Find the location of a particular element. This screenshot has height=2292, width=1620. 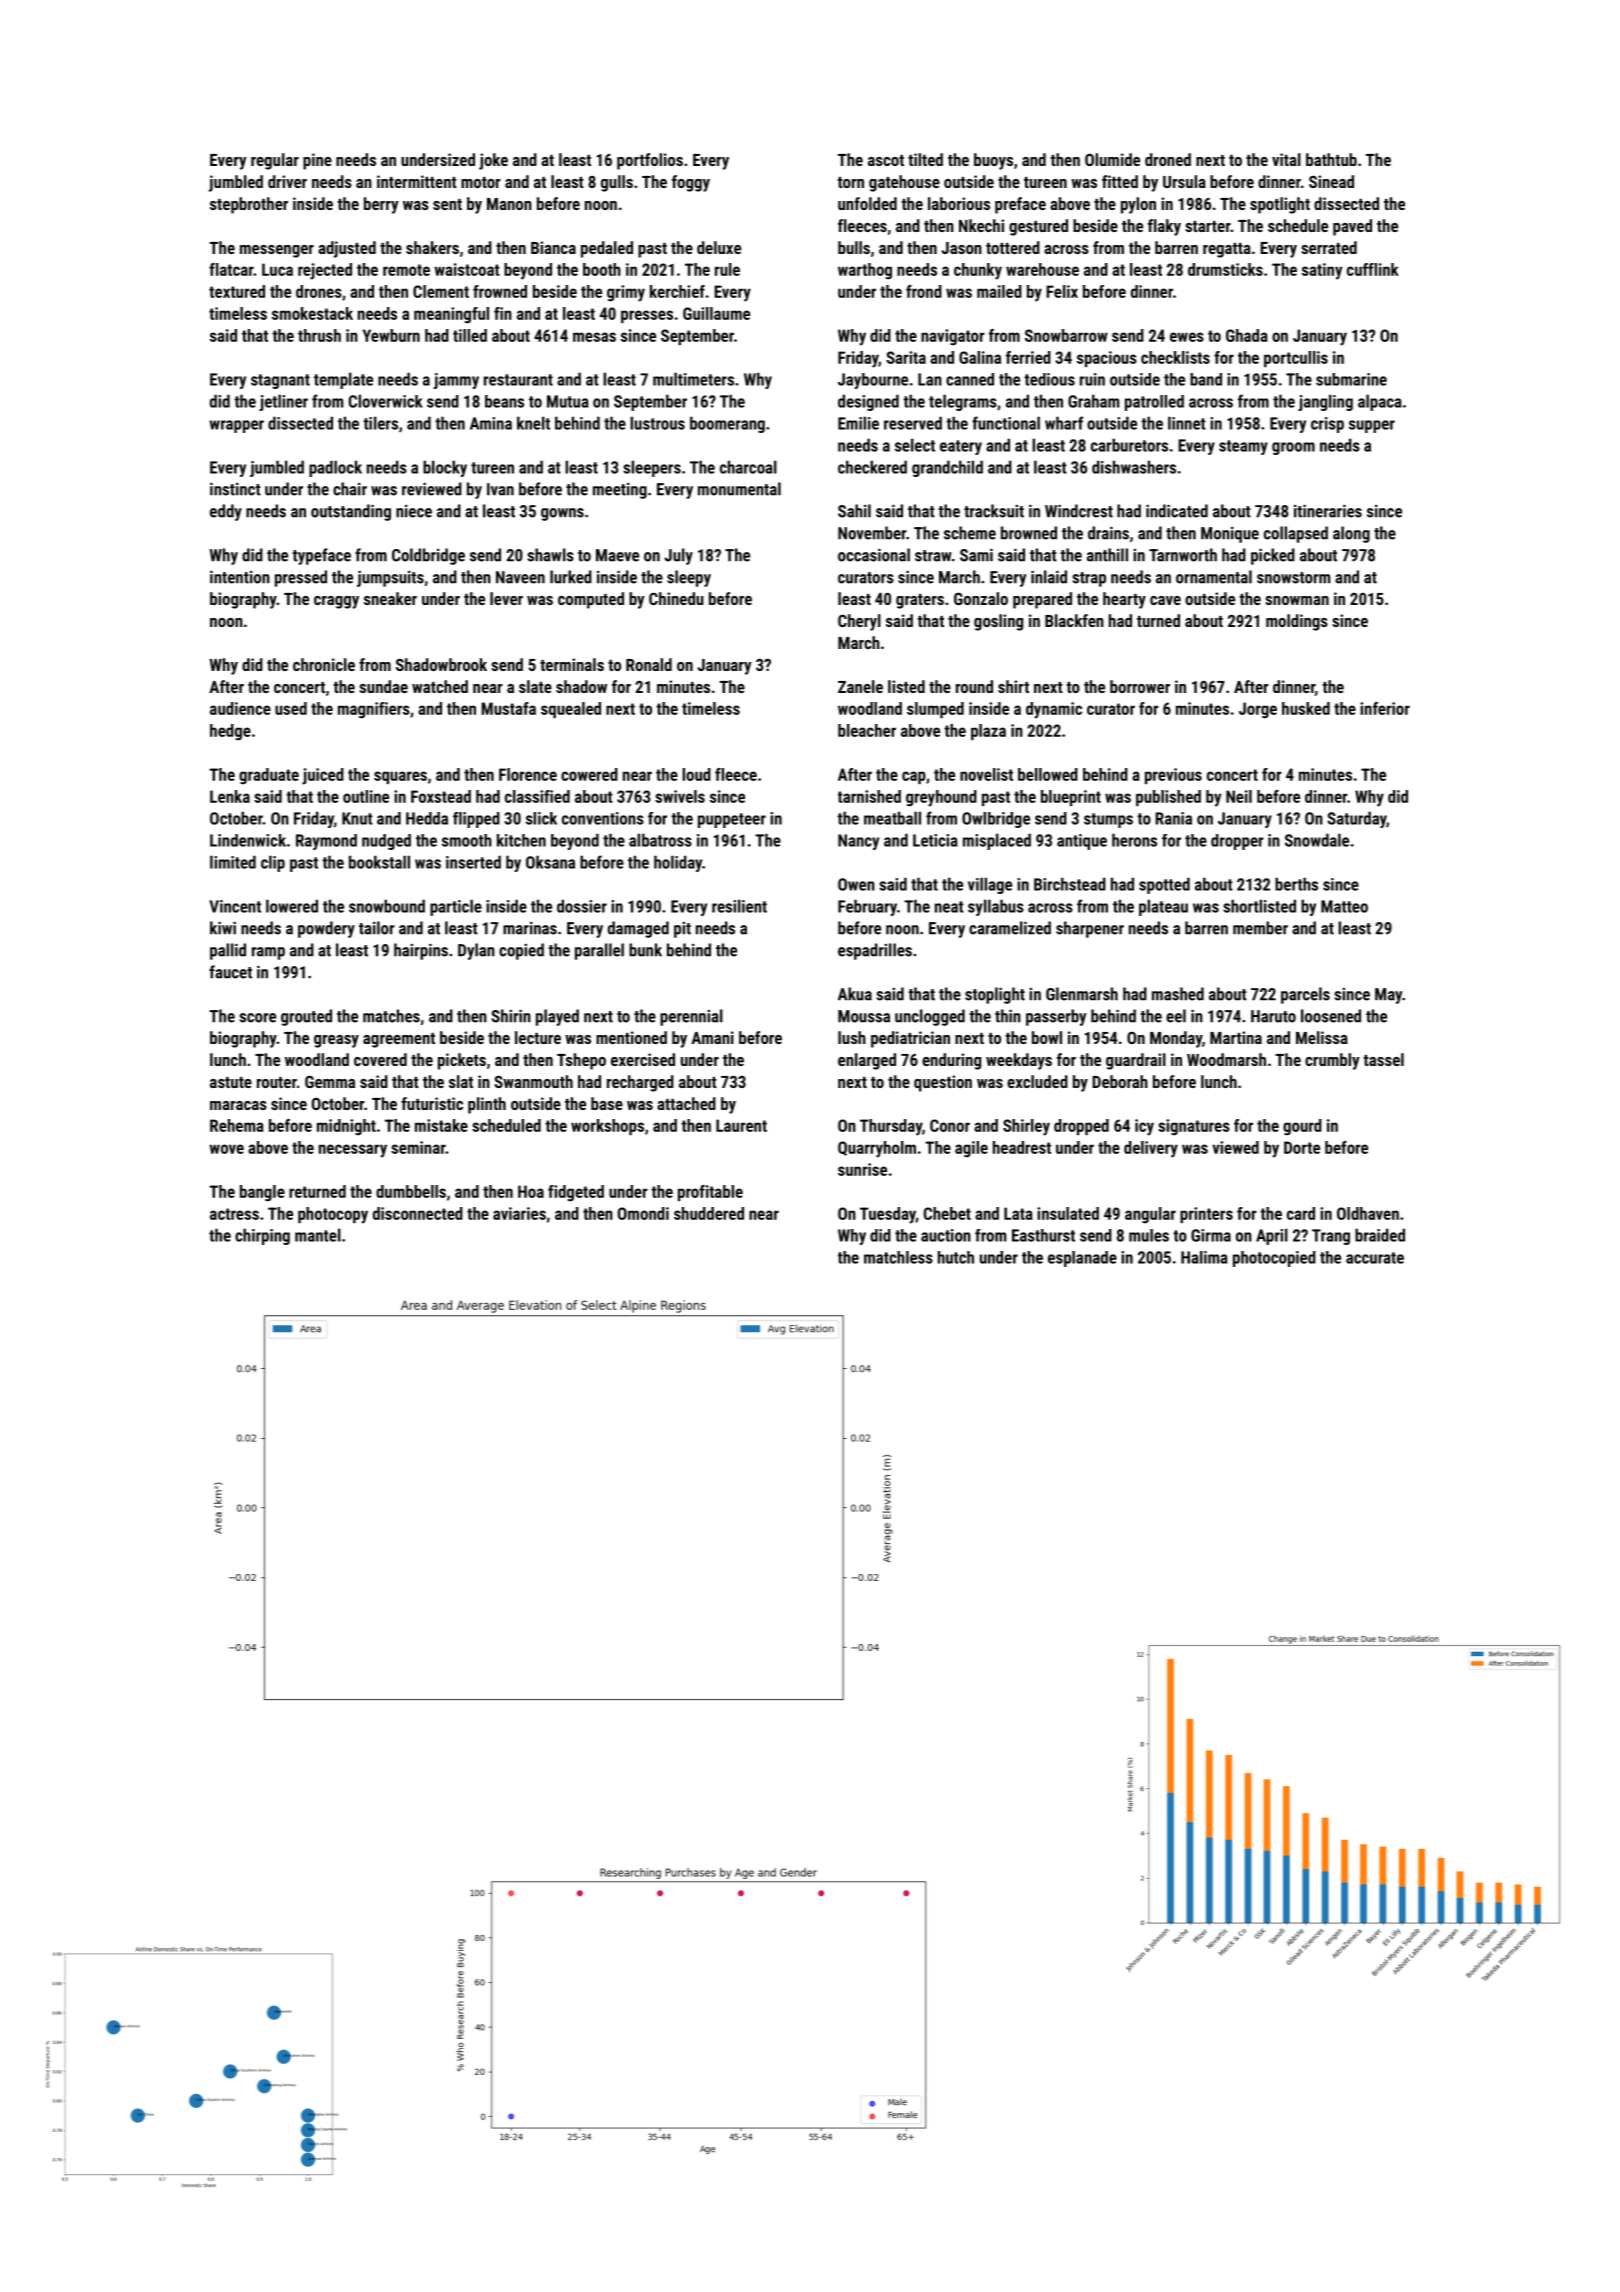

paved is located at coordinates (1352, 227).
